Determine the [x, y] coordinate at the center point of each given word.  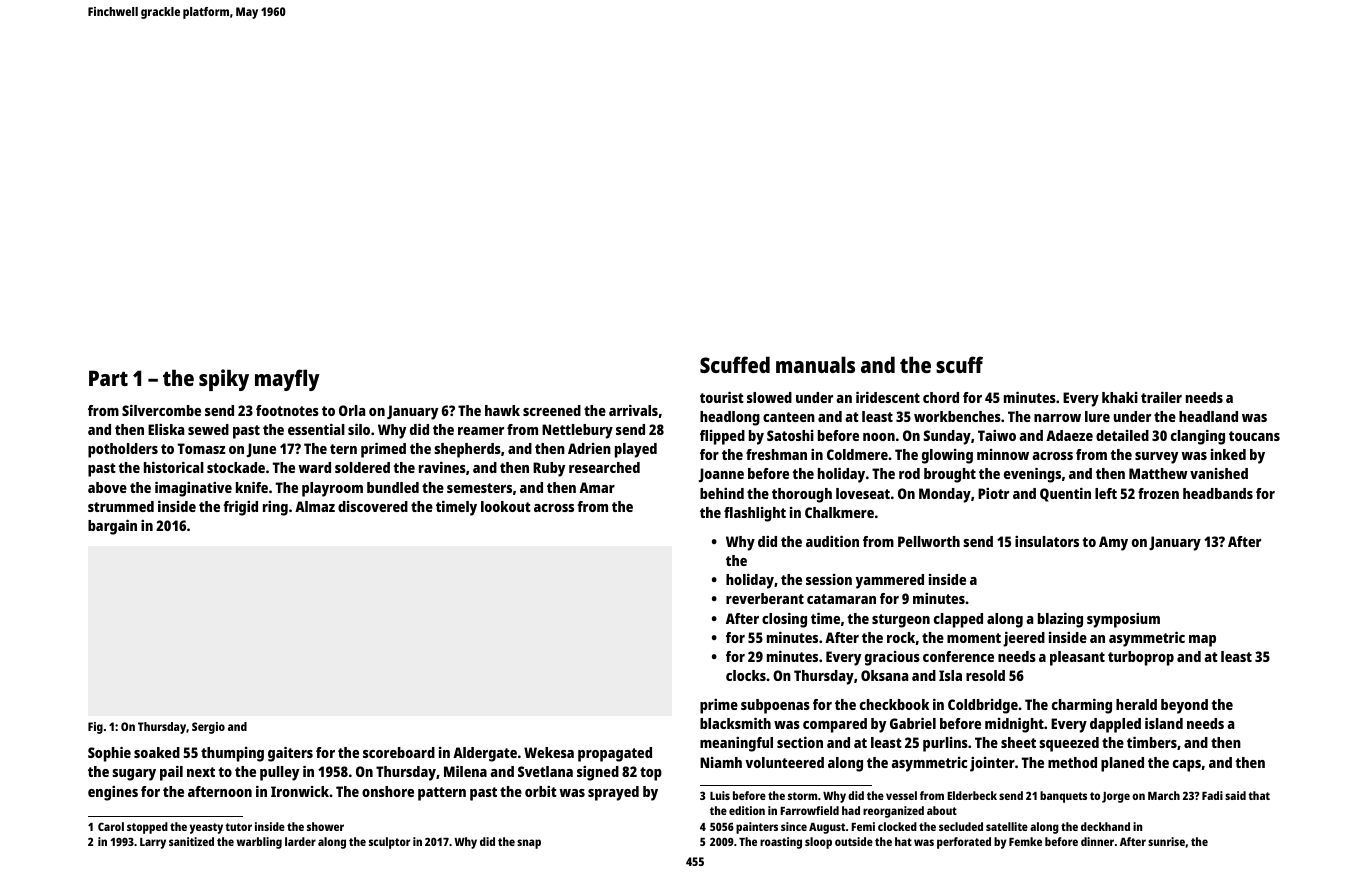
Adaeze [1069, 435]
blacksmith [735, 723]
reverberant [765, 598]
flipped [722, 437]
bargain [112, 527]
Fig [95, 728]
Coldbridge [983, 706]
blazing [1060, 620]
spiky [224, 380]
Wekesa [549, 752]
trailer [1161, 397]
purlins [945, 744]
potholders [123, 450]
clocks [746, 675]
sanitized [191, 841]
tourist [722, 397]
